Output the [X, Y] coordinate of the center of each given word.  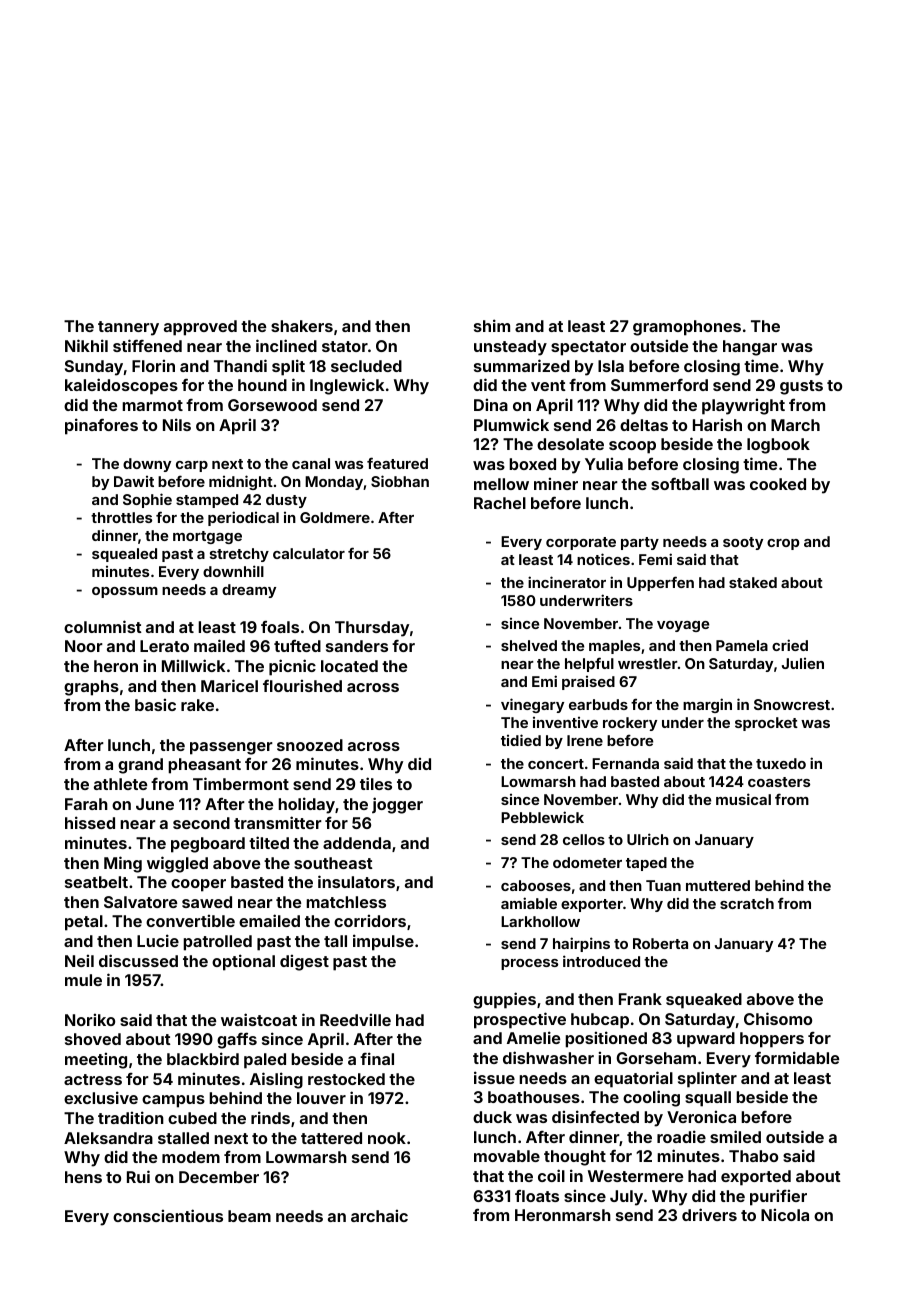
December [219, 1177]
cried [790, 645]
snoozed [310, 745]
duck [492, 1117]
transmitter [278, 822]
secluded [366, 366]
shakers [302, 326]
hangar [750, 348]
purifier [778, 1197]
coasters [779, 782]
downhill [233, 571]
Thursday [372, 629]
